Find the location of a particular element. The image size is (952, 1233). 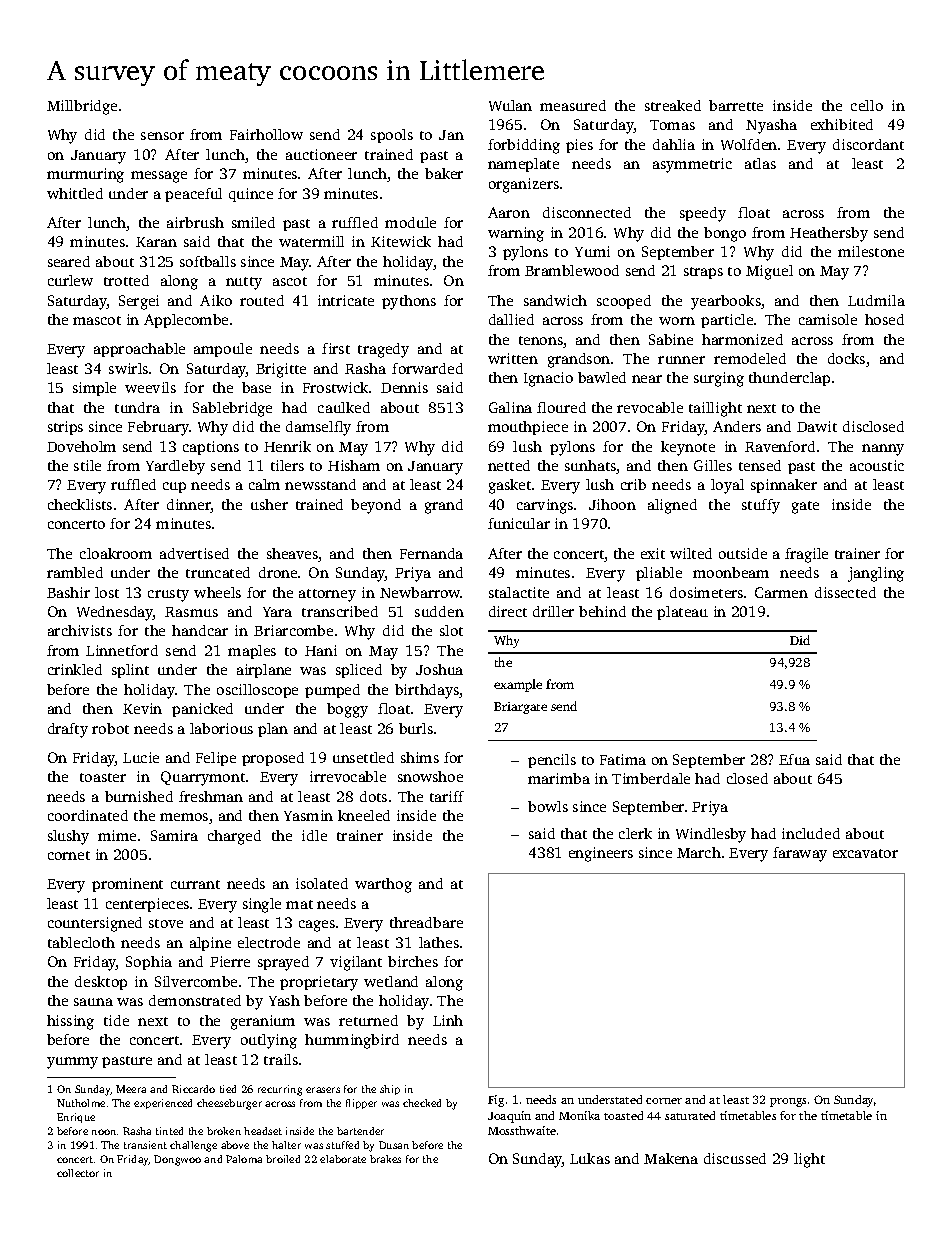

mat is located at coordinates (299, 904).
